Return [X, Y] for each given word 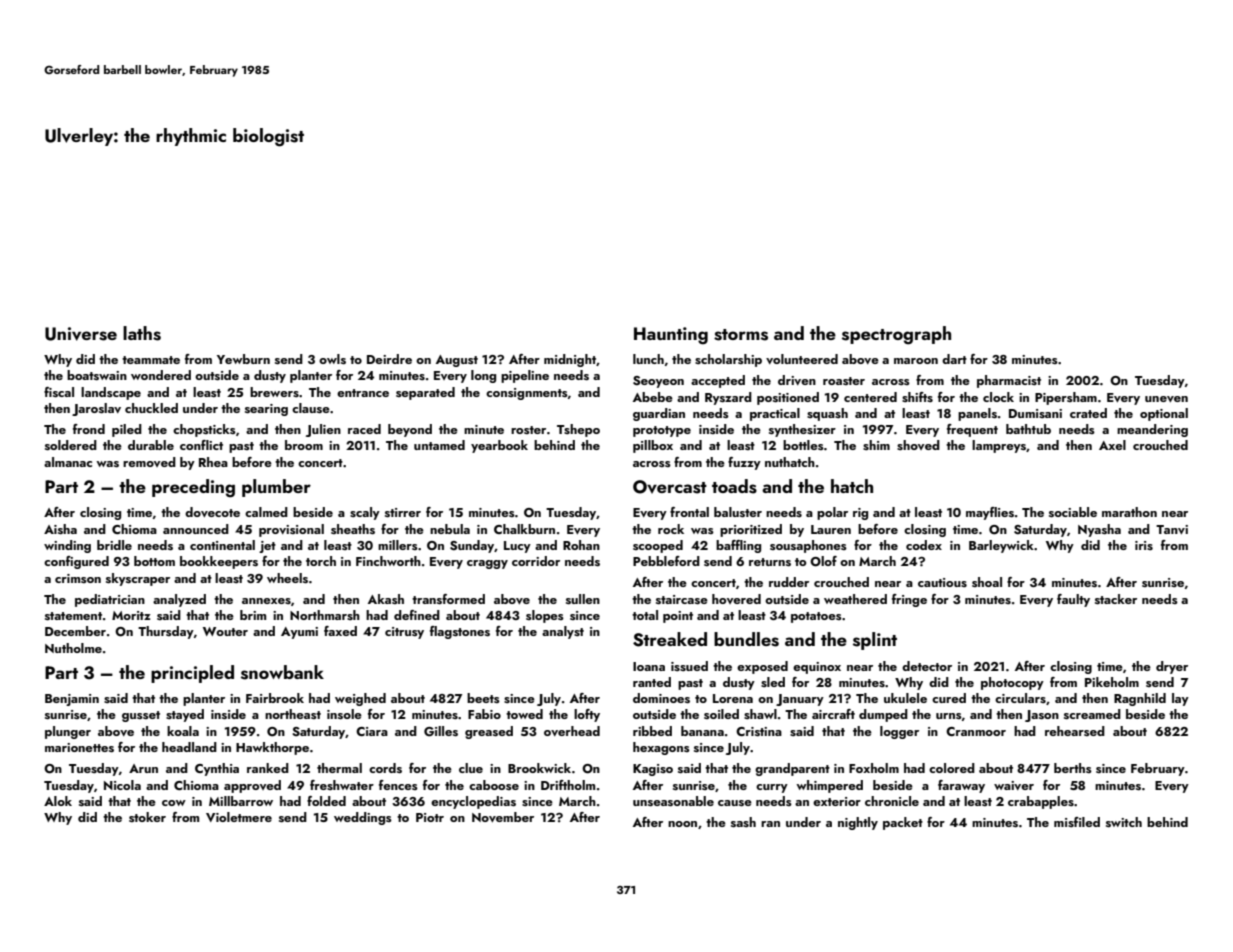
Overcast [670, 487]
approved [252, 786]
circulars [1020, 698]
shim [876, 445]
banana [702, 731]
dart [954, 359]
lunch [648, 359]
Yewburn [243, 359]
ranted [652, 682]
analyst [563, 632]
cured [949, 698]
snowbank [282, 672]
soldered [71, 445]
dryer [1172, 667]
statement [73, 616]
